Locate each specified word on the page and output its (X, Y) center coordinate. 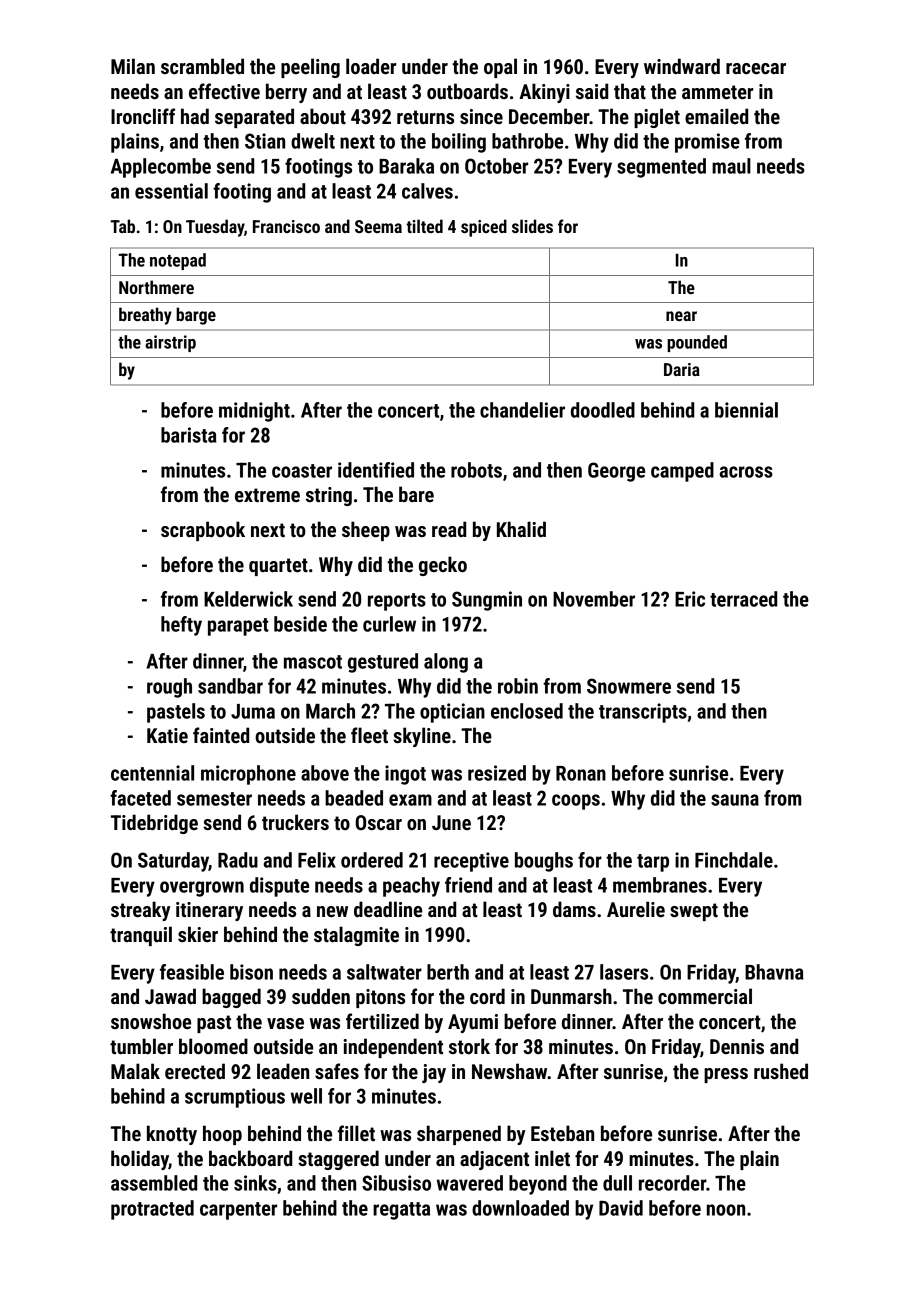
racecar (756, 68)
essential (171, 191)
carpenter (238, 1211)
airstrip (170, 343)
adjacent (494, 1160)
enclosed (527, 711)
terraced (743, 599)
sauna (735, 800)
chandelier (522, 410)
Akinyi (544, 93)
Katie (167, 735)
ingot (405, 775)
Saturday (173, 862)
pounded (697, 343)
